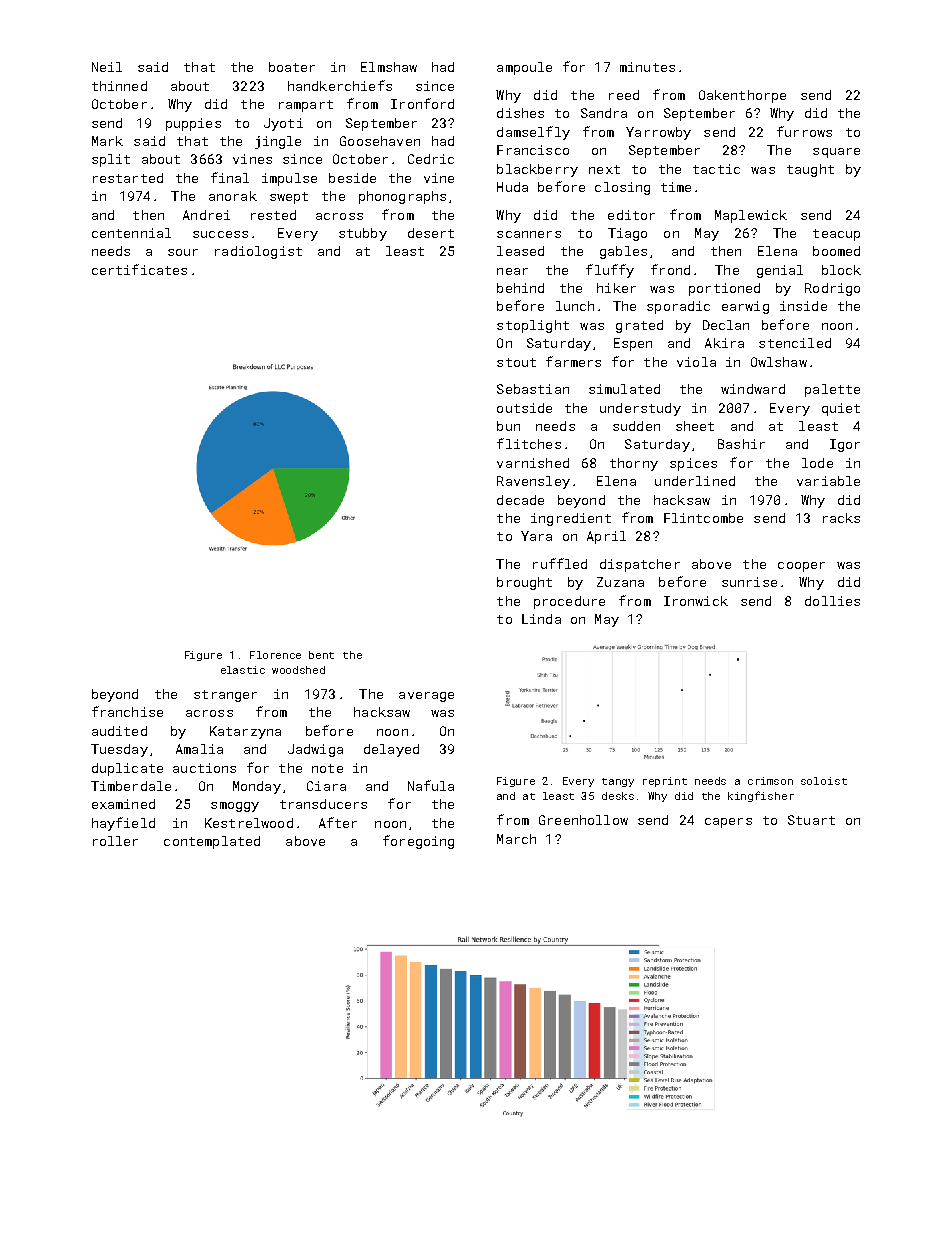  What do you see at coordinates (836, 235) in the screenshot?
I see `teacup` at bounding box center [836, 235].
